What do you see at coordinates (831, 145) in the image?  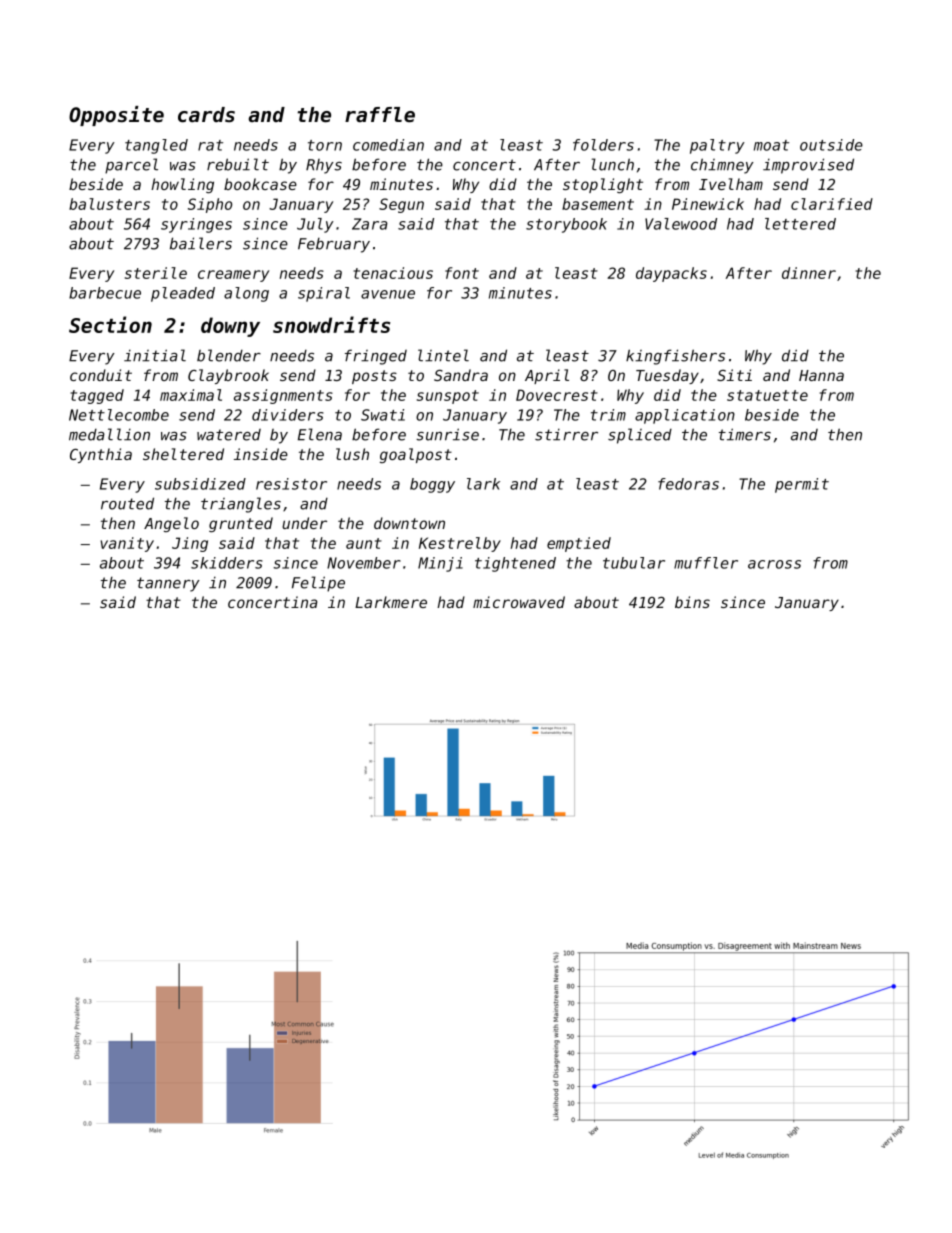 I see `outside` at bounding box center [831, 145].
